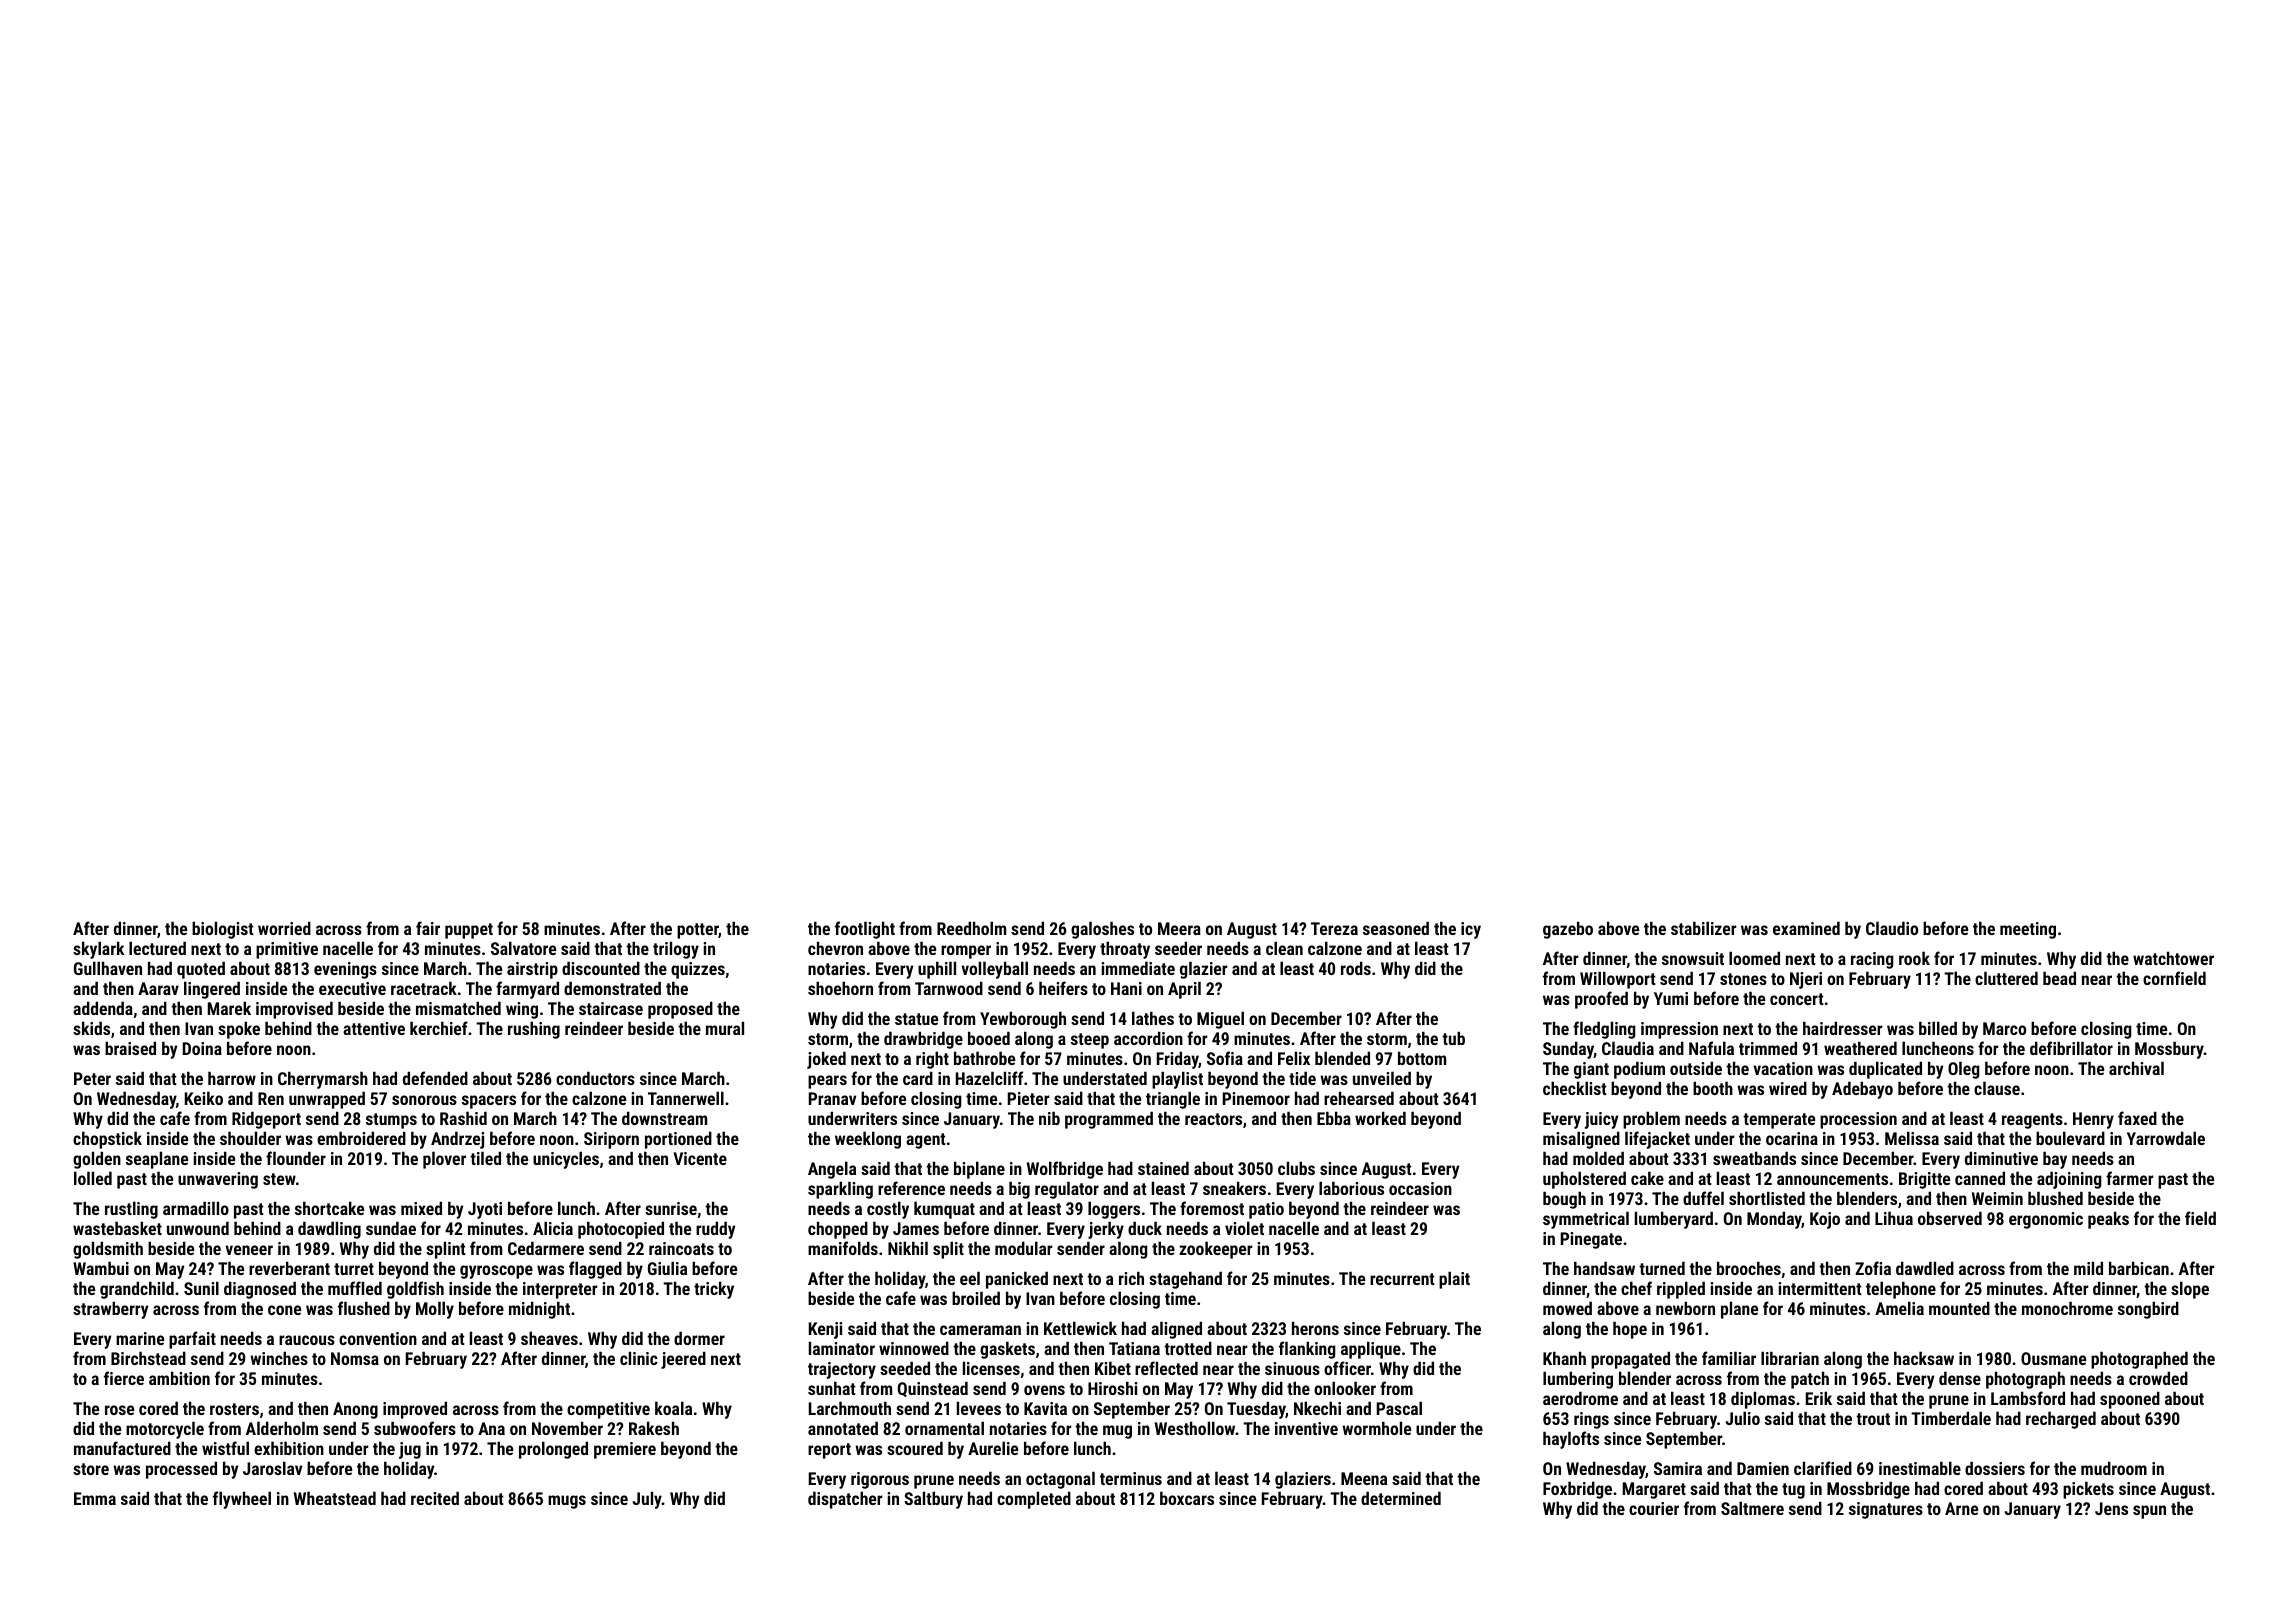 The image size is (2292, 1620). Describe the element at coordinates (1112, 1388) in the screenshot. I see `Hiroshi` at that location.
